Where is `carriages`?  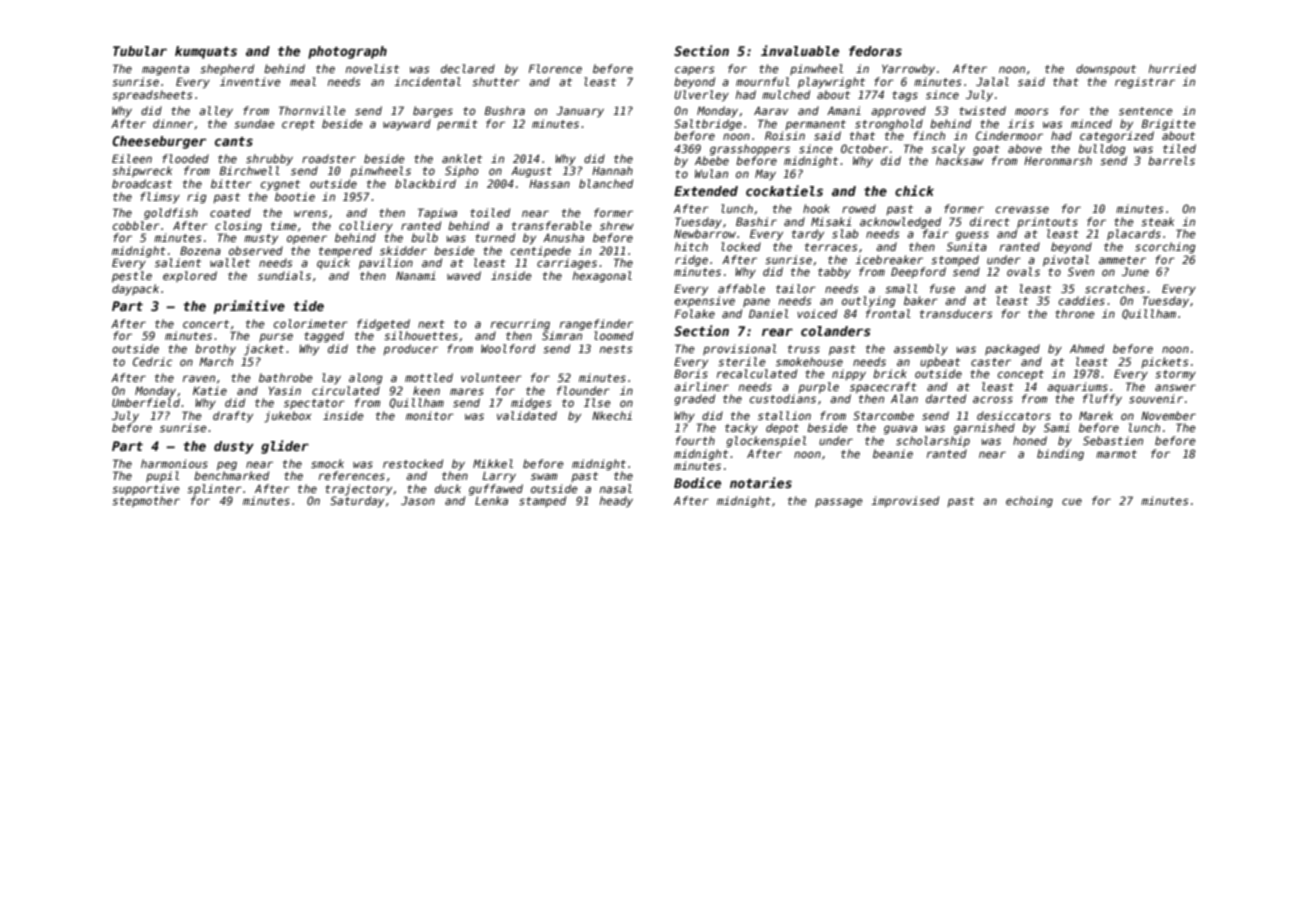
carriages is located at coordinates (567, 264).
